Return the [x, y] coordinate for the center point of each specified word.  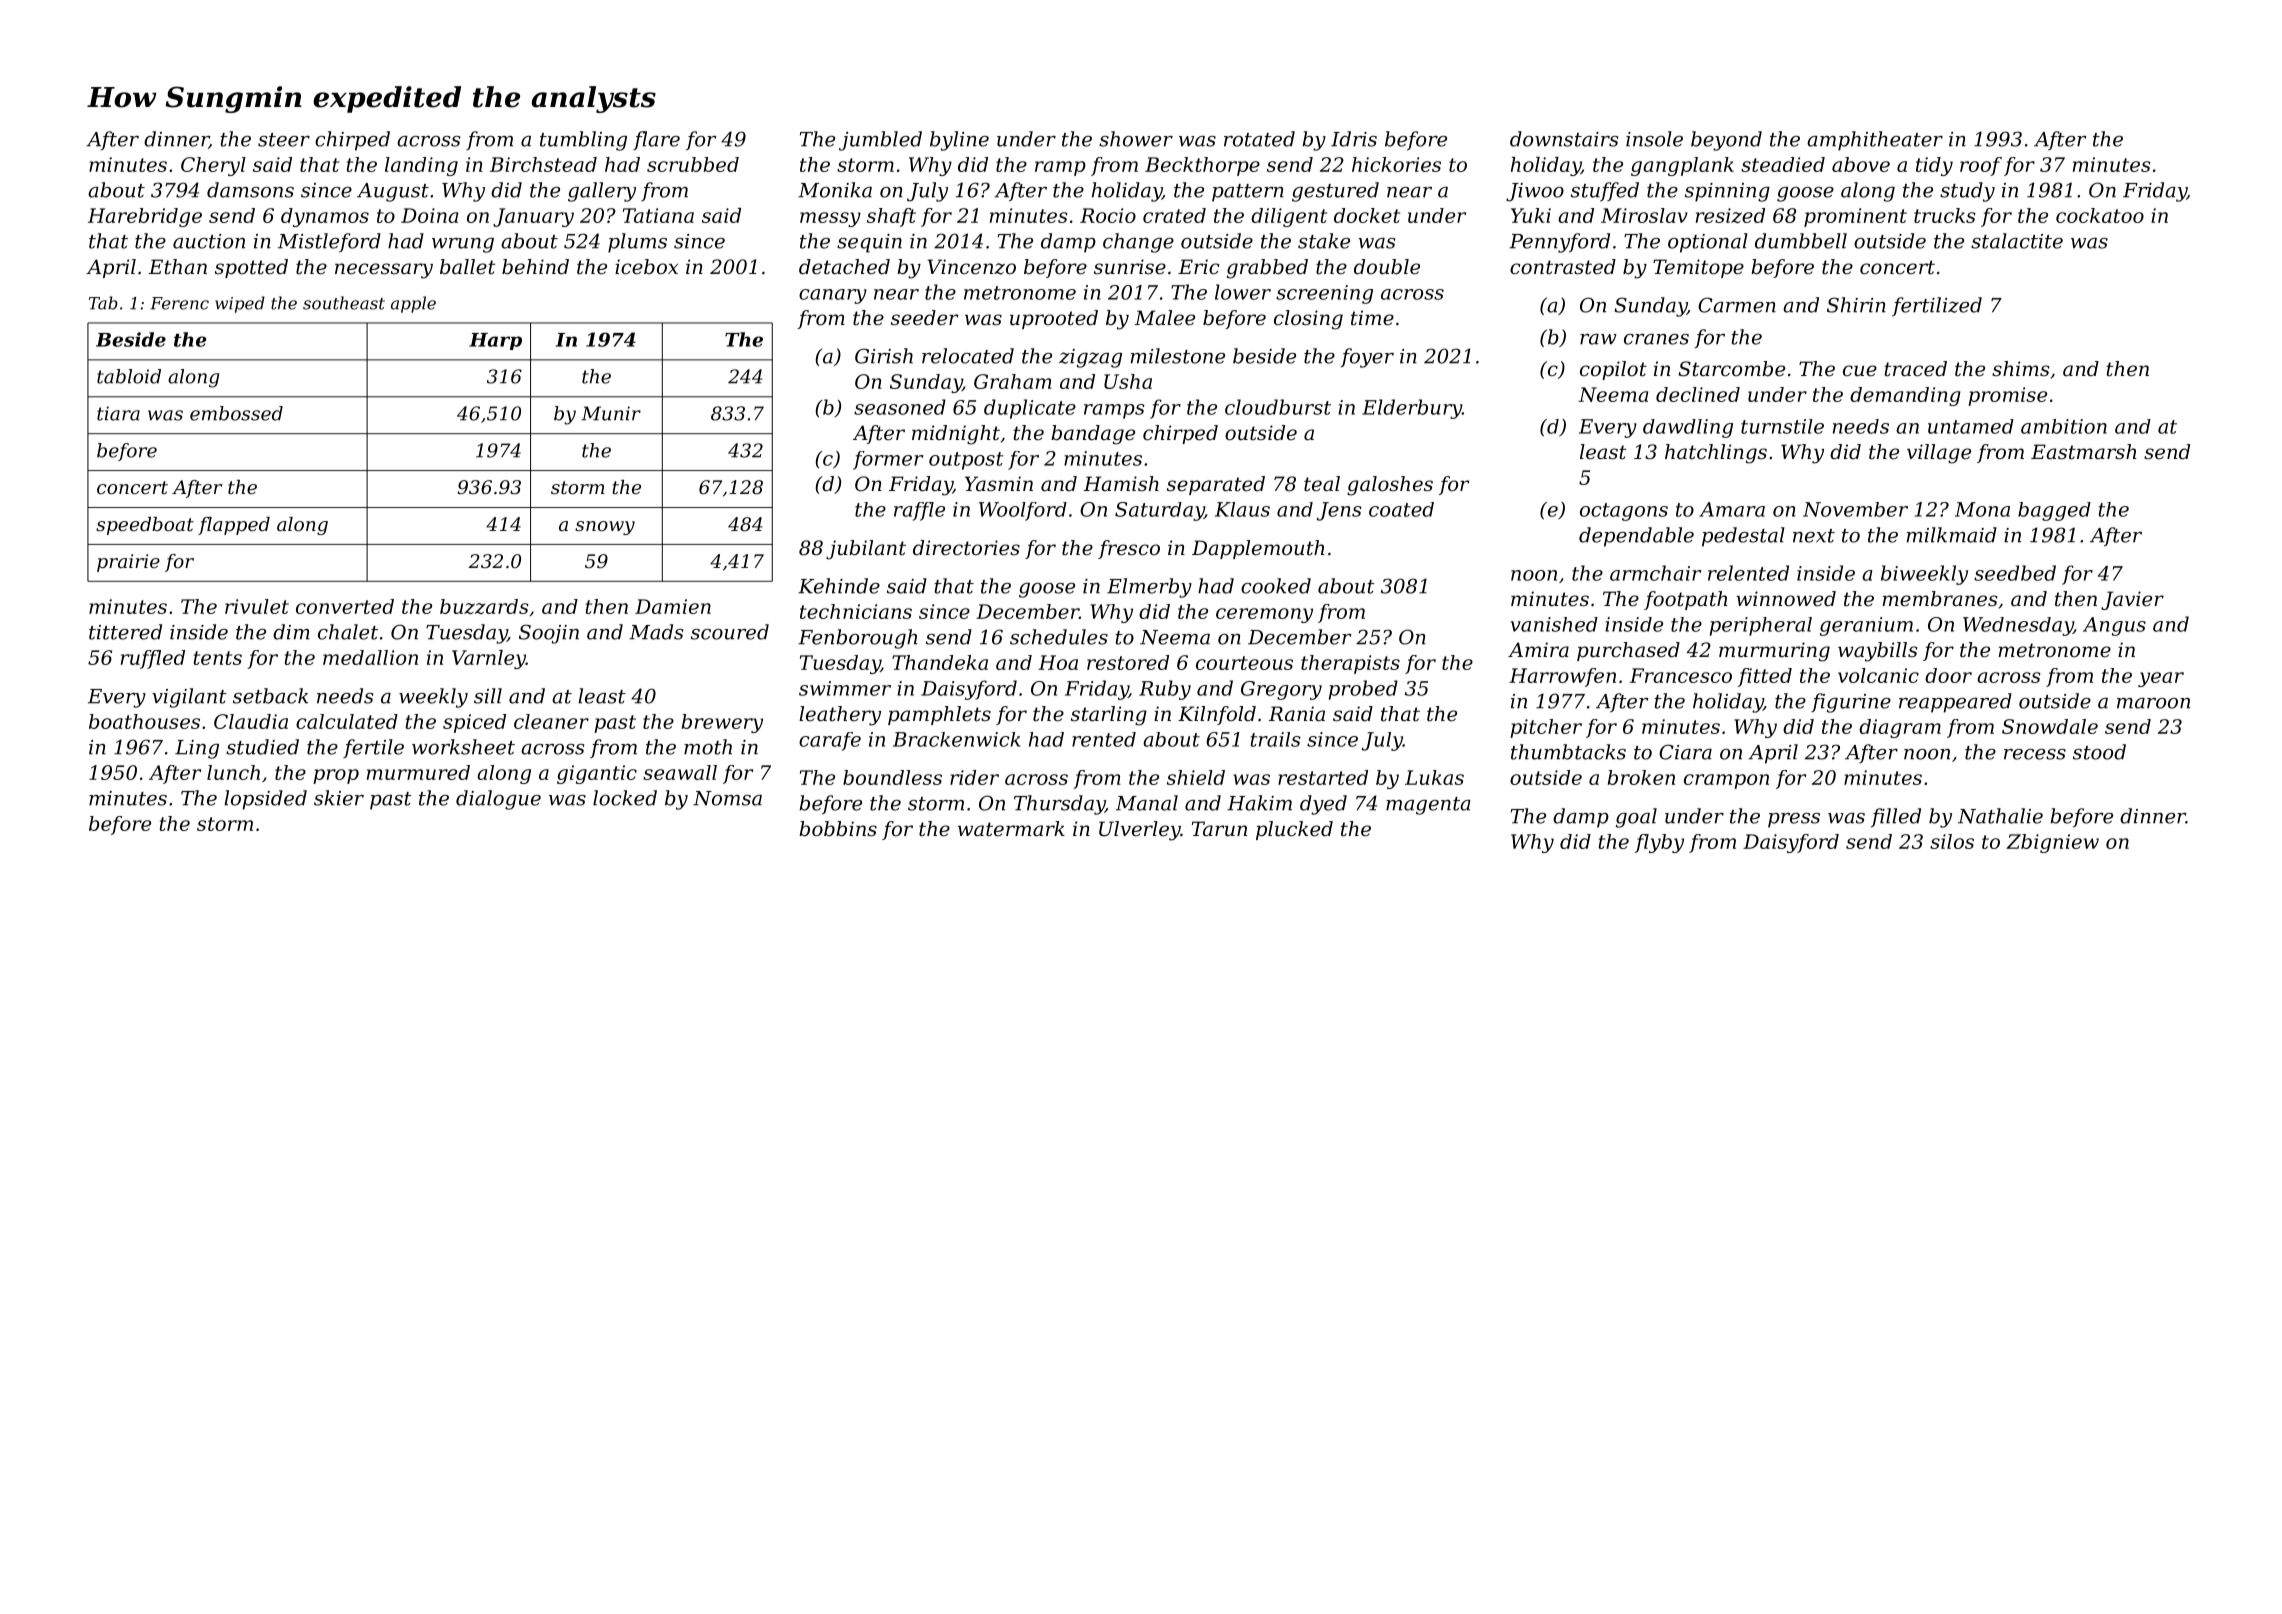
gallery [602, 192]
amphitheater [1875, 141]
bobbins [838, 829]
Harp [495, 341]
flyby [1659, 843]
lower [1243, 292]
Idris [1354, 139]
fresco [1129, 549]
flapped [234, 526]
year [2161, 679]
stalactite [2017, 241]
